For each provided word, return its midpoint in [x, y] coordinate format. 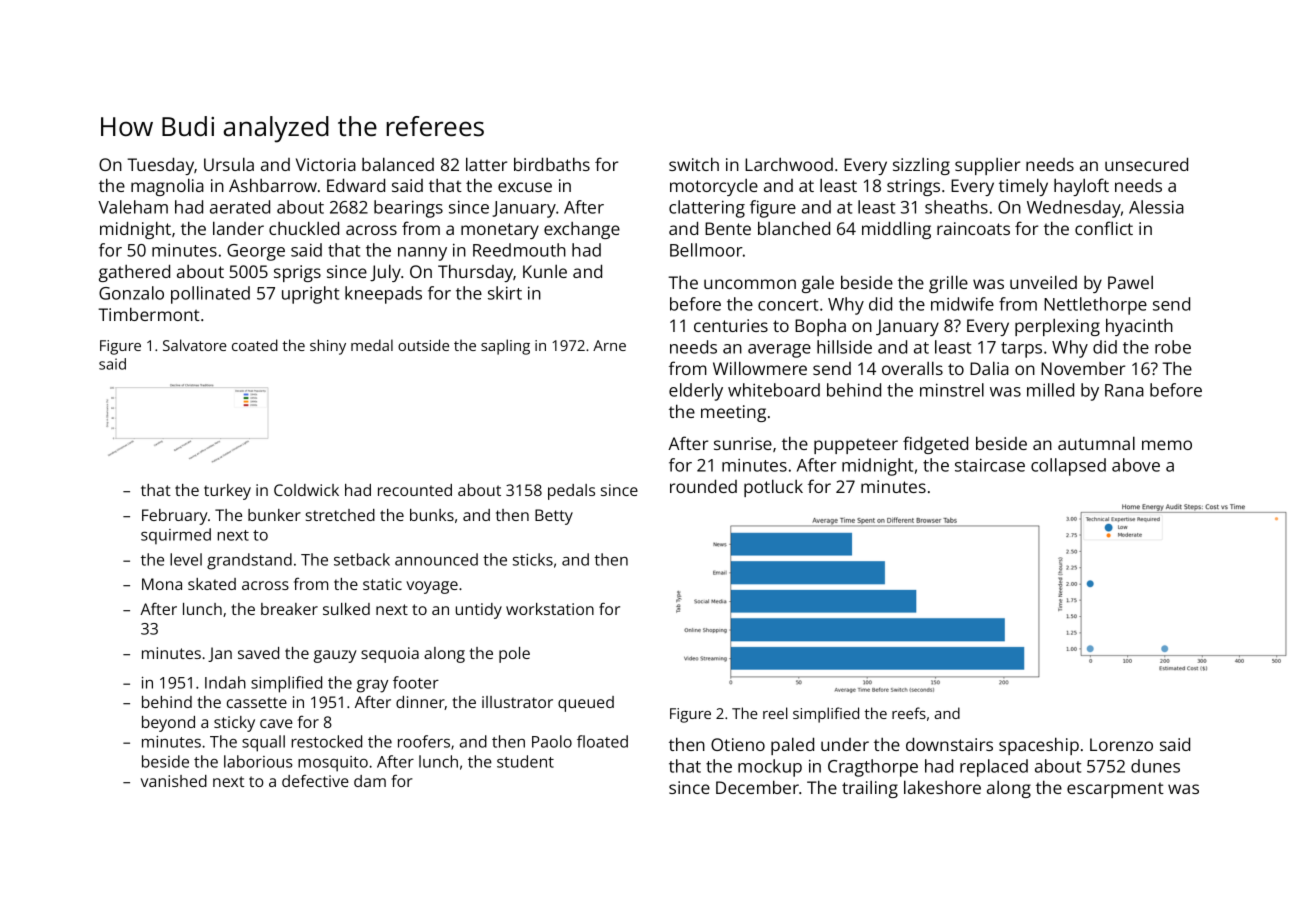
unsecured [1146, 164]
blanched [794, 228]
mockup [770, 768]
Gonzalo [131, 293]
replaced [994, 768]
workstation [550, 609]
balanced [398, 164]
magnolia [167, 187]
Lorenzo [1121, 744]
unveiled [1043, 282]
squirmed [176, 536]
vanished [174, 781]
